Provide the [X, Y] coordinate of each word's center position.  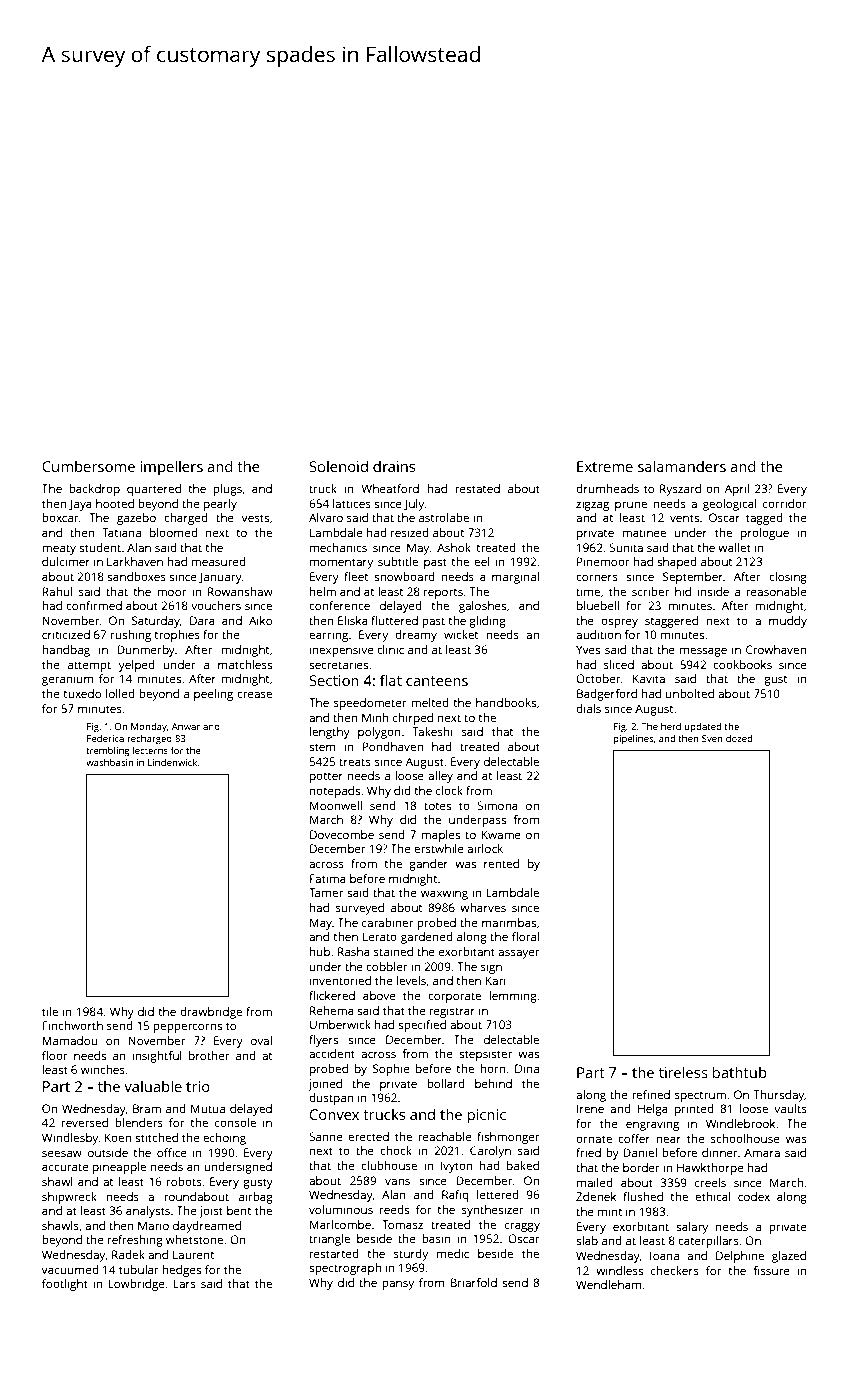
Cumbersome [88, 466]
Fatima [328, 878]
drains [394, 466]
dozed [739, 738]
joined [325, 1085]
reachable [445, 1136]
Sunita [626, 547]
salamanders [682, 466]
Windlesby [70, 1139]
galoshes [482, 607]
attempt [89, 666]
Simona [497, 805]
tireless [683, 1072]
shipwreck [69, 1198]
